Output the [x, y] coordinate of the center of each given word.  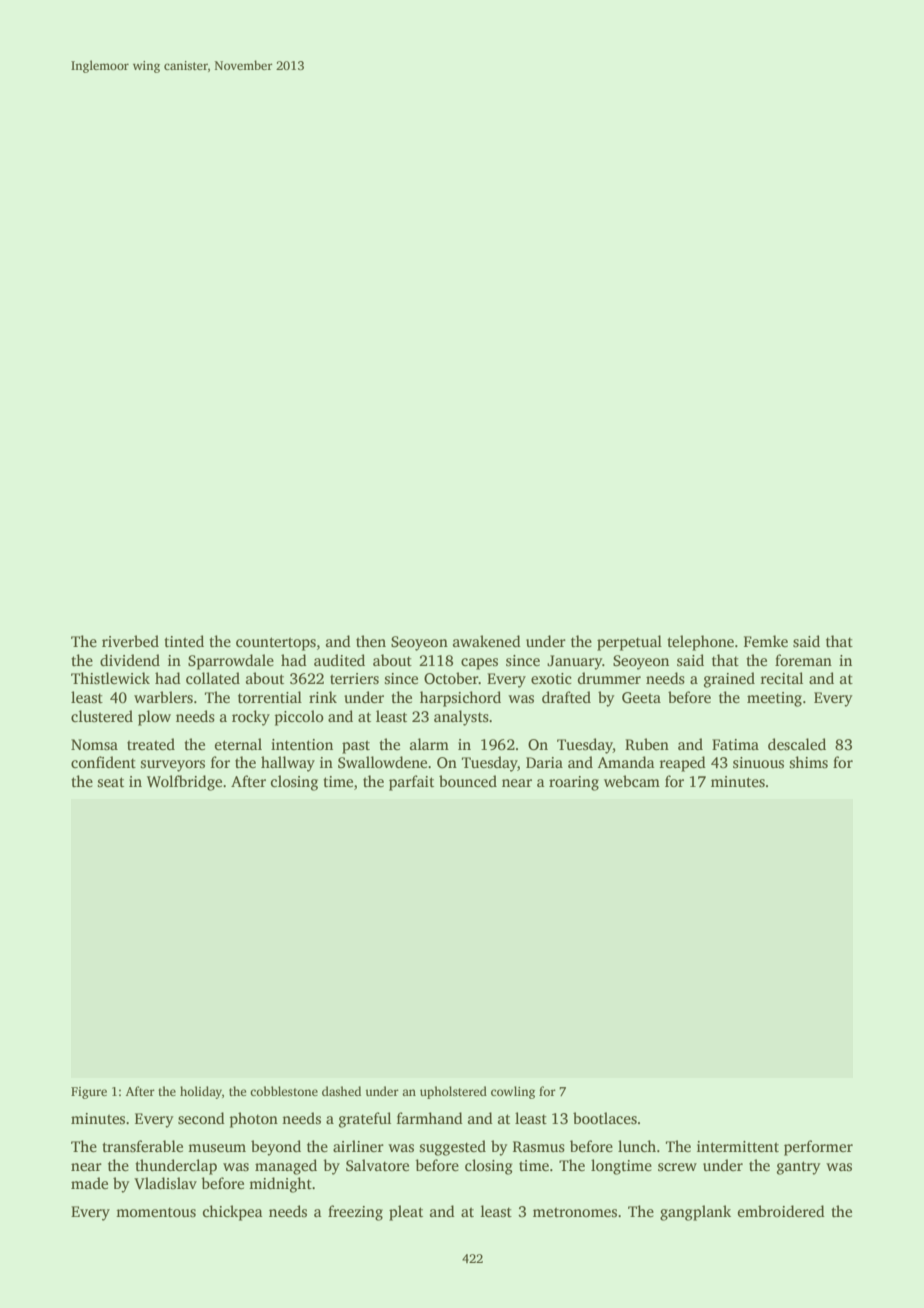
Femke [766, 641]
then [371, 641]
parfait [411, 783]
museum [217, 1148]
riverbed [130, 641]
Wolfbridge [184, 783]
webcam [632, 781]
